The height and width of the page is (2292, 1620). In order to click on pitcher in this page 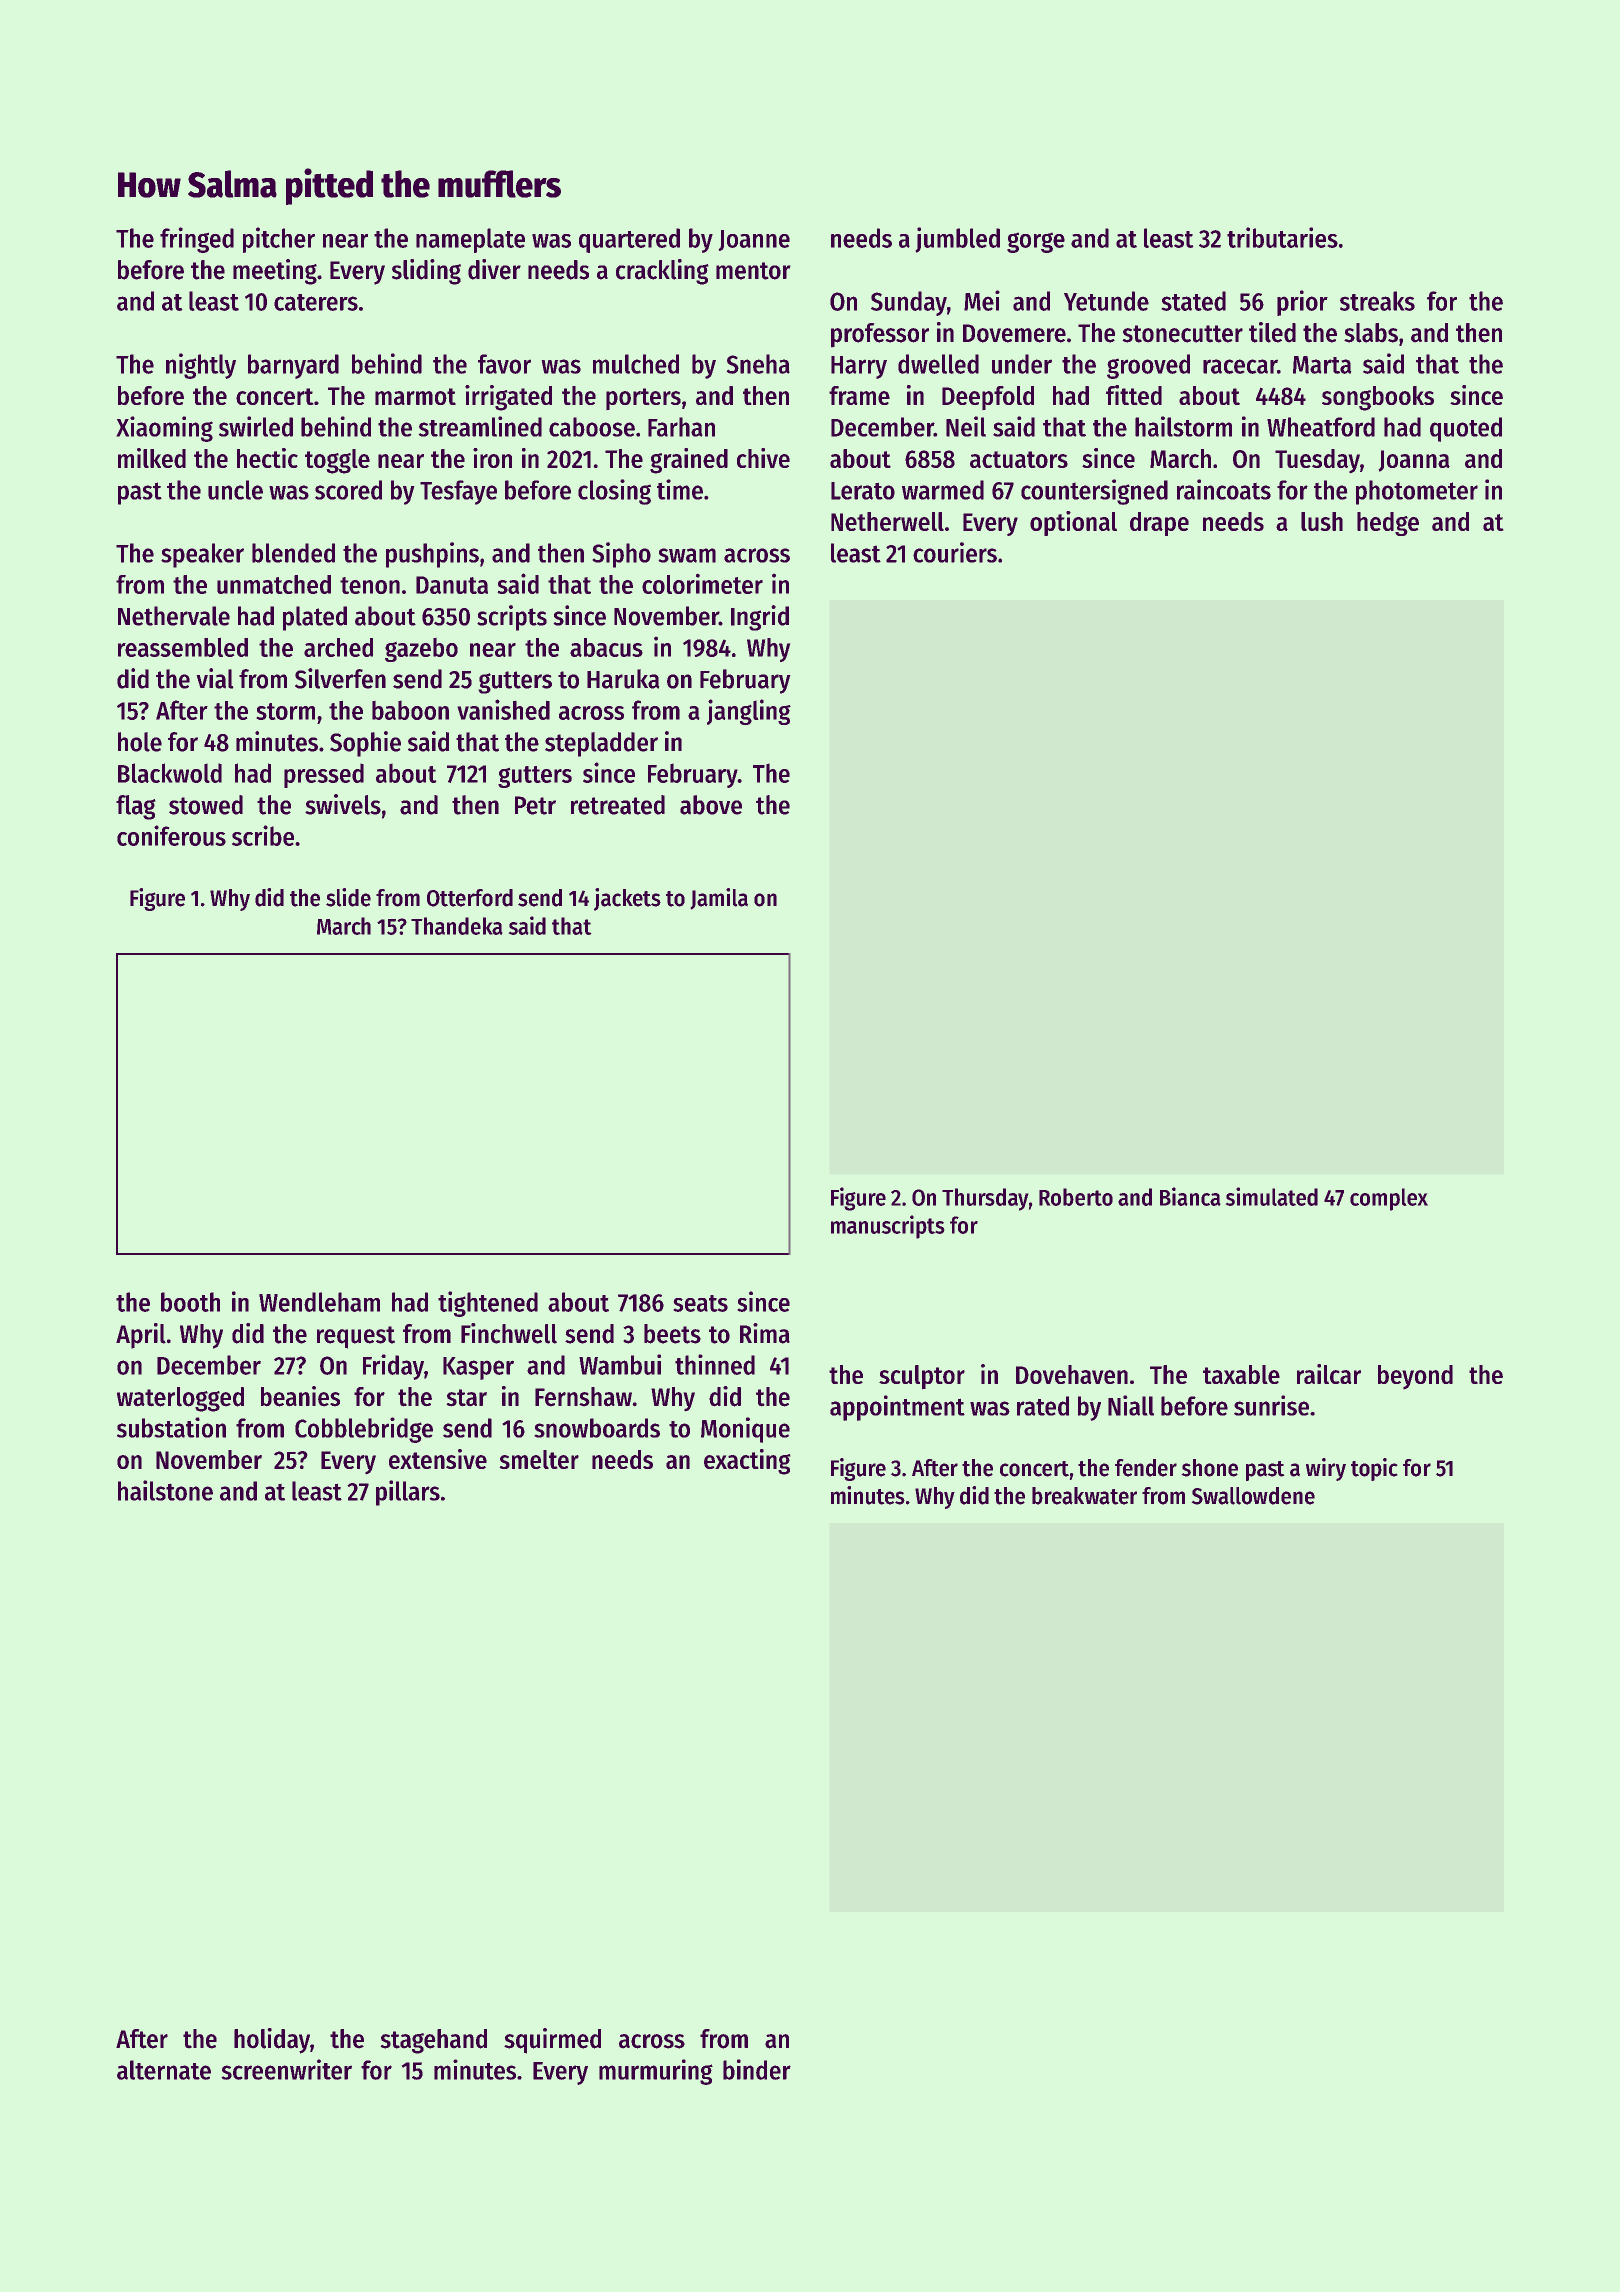, I will do `click(279, 240)`.
